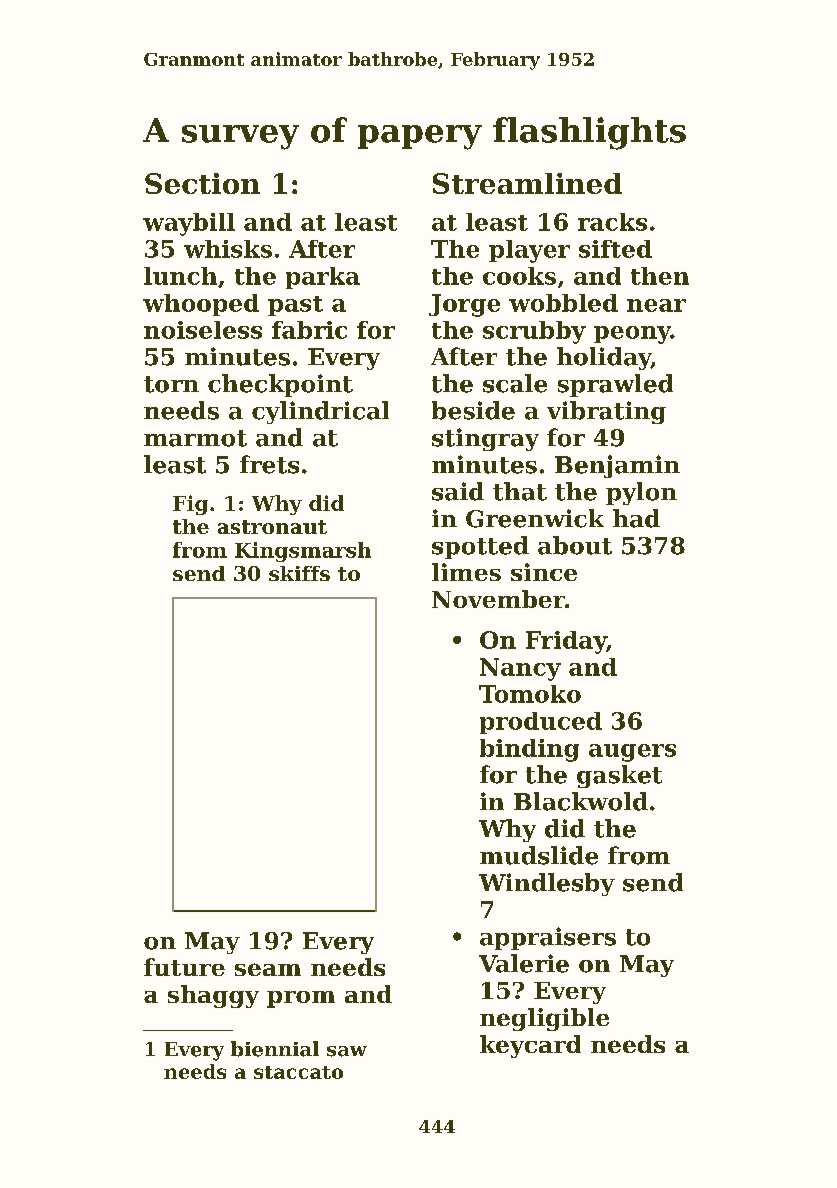 The width and height of the image is (837, 1188). What do you see at coordinates (195, 438) in the image?
I see `marmot` at bounding box center [195, 438].
